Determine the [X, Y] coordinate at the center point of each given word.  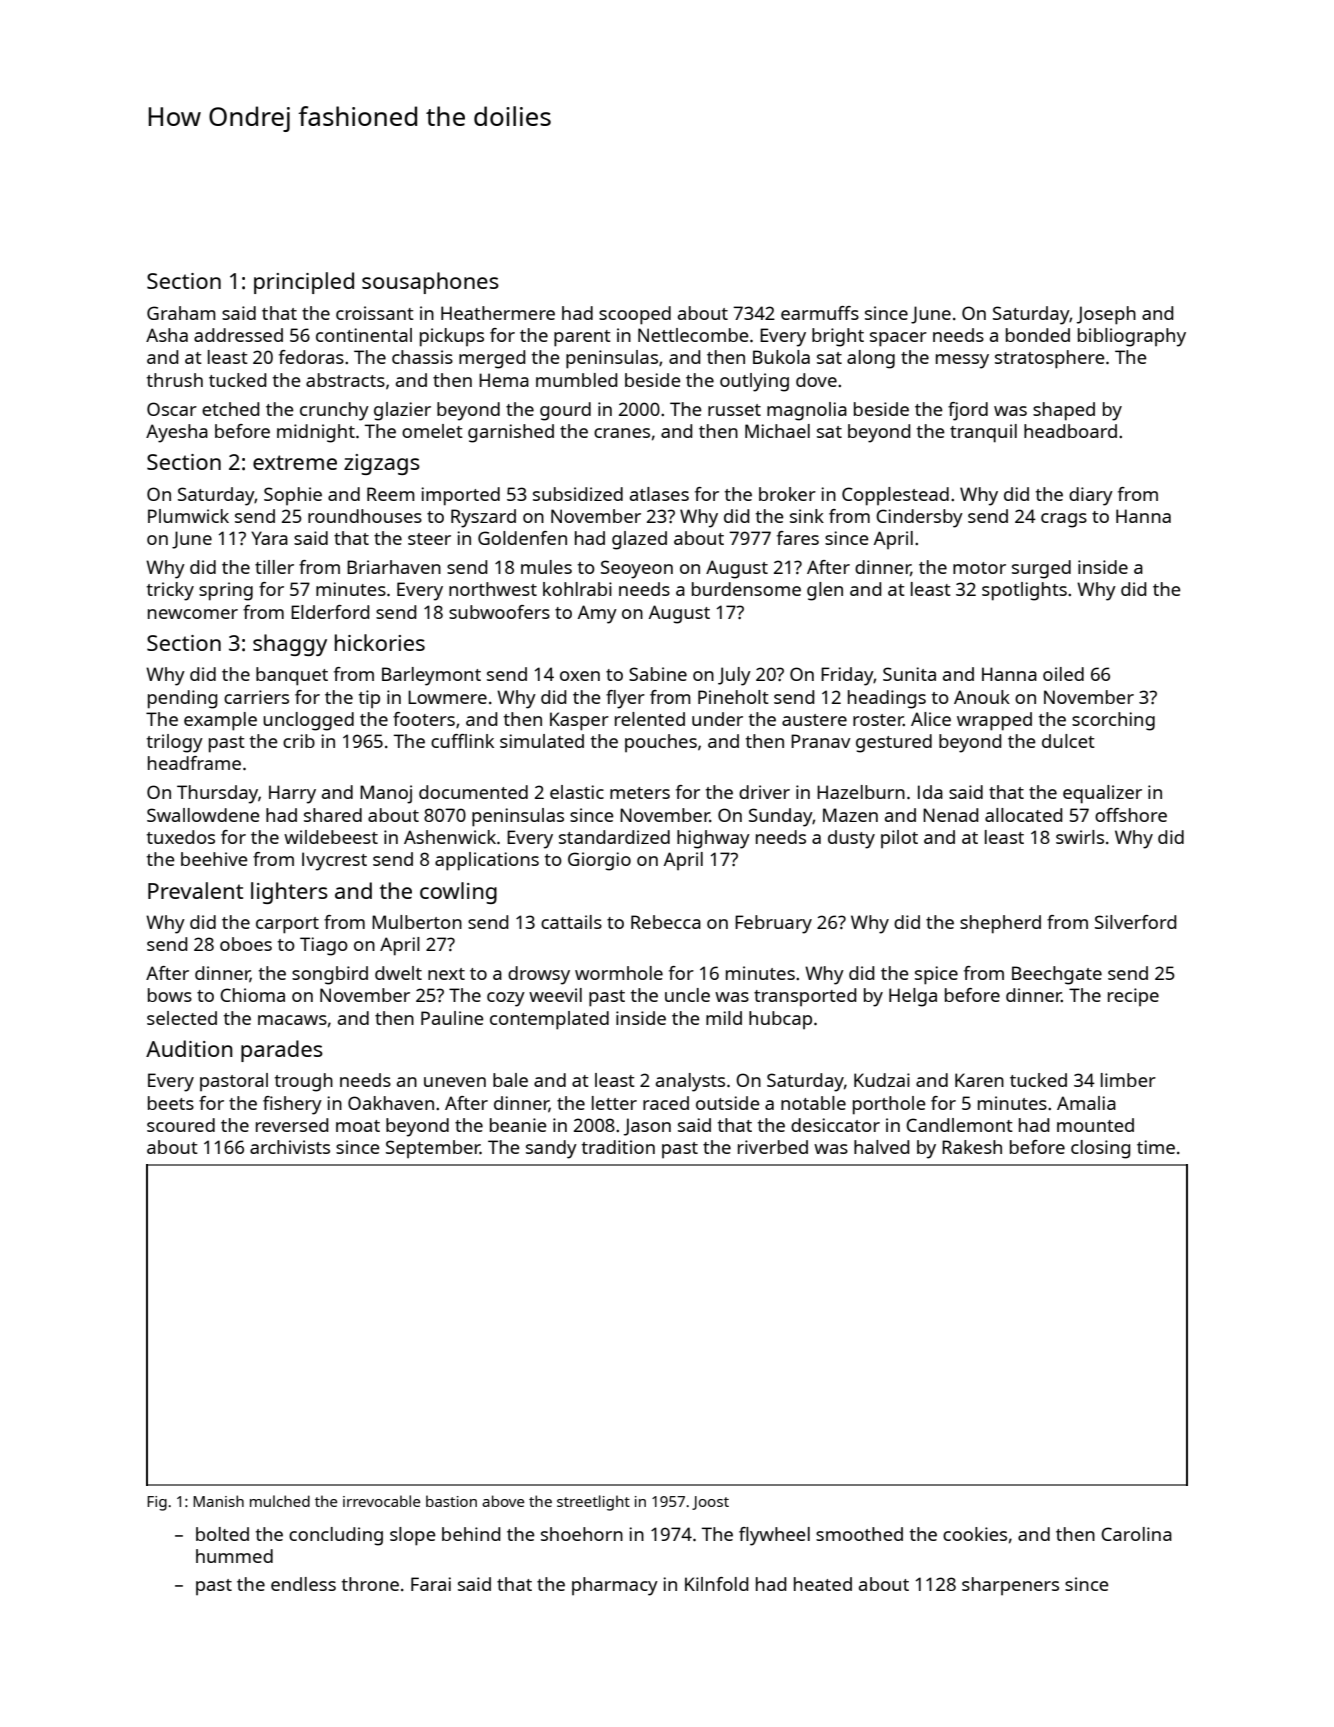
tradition [618, 1147]
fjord [968, 411]
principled [304, 283]
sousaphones [430, 283]
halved [881, 1147]
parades [282, 1051]
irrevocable [381, 1501]
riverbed [773, 1147]
